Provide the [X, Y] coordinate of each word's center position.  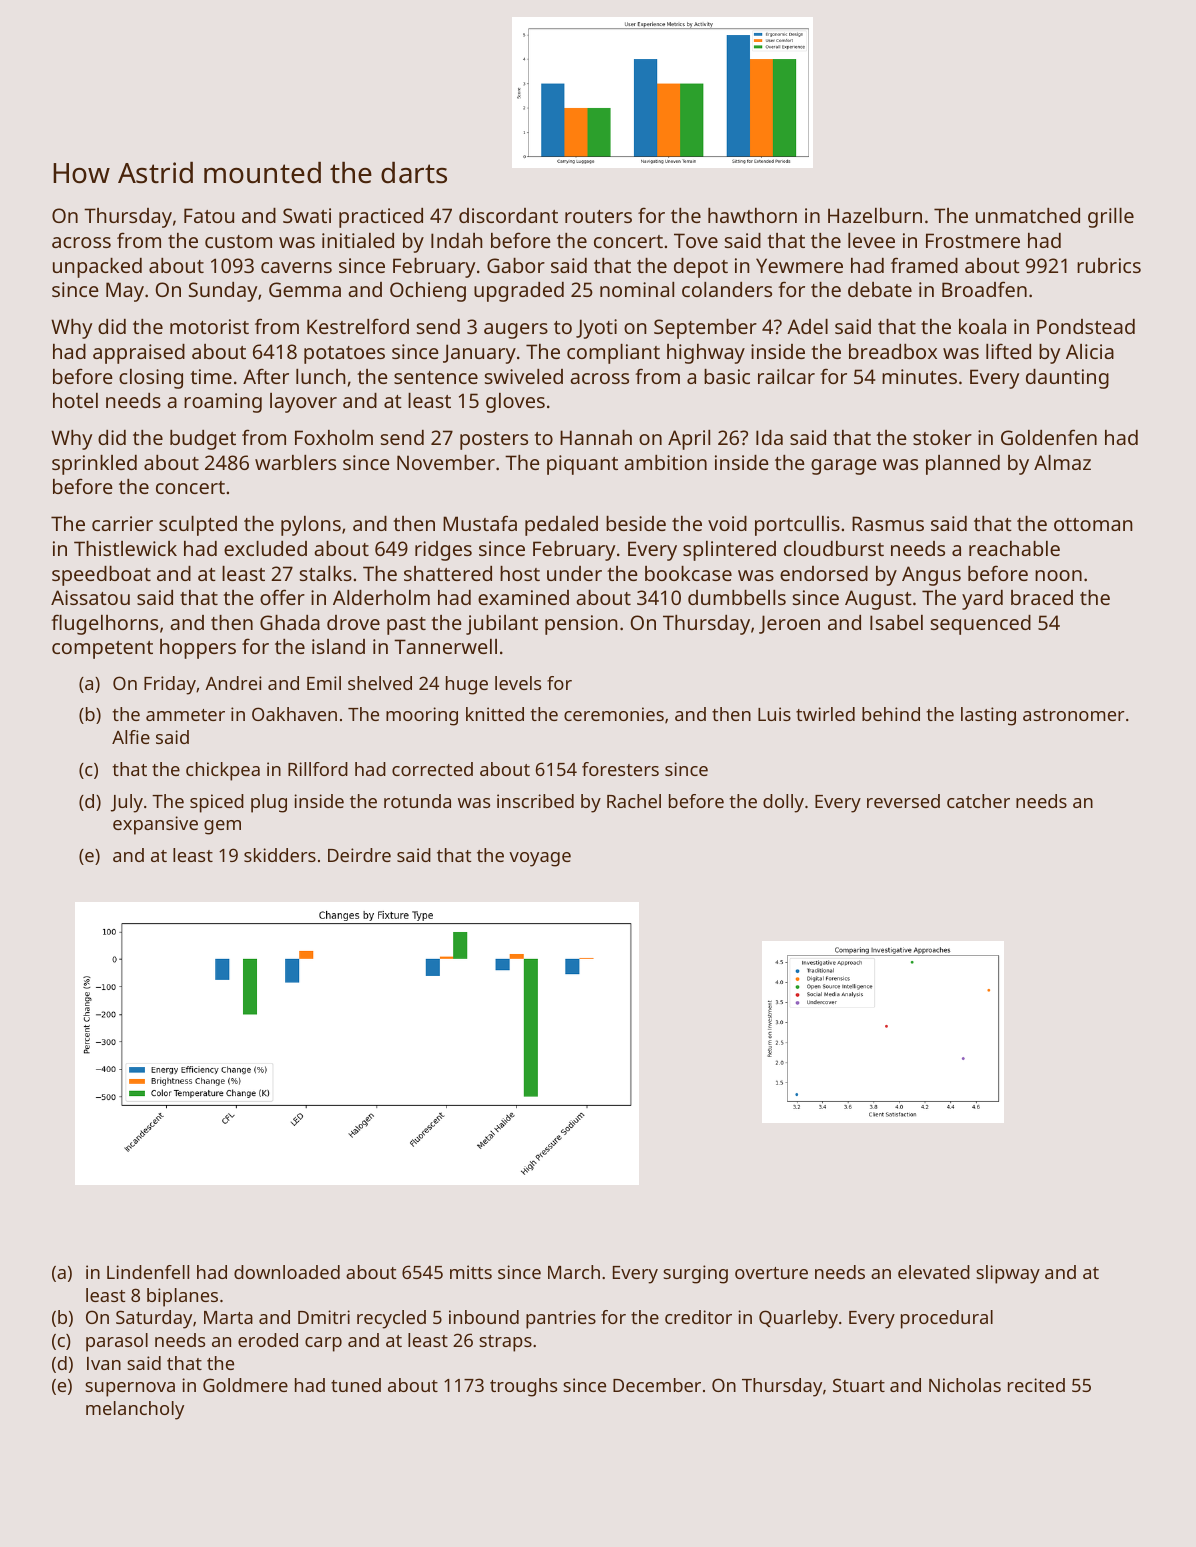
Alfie [131, 737]
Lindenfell [148, 1272]
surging [695, 1274]
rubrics [1109, 265]
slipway [1008, 1274]
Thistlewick [125, 548]
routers [598, 216]
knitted [495, 714]
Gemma [305, 289]
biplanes [182, 1297]
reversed [903, 801]
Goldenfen [1049, 437]
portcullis [797, 526]
